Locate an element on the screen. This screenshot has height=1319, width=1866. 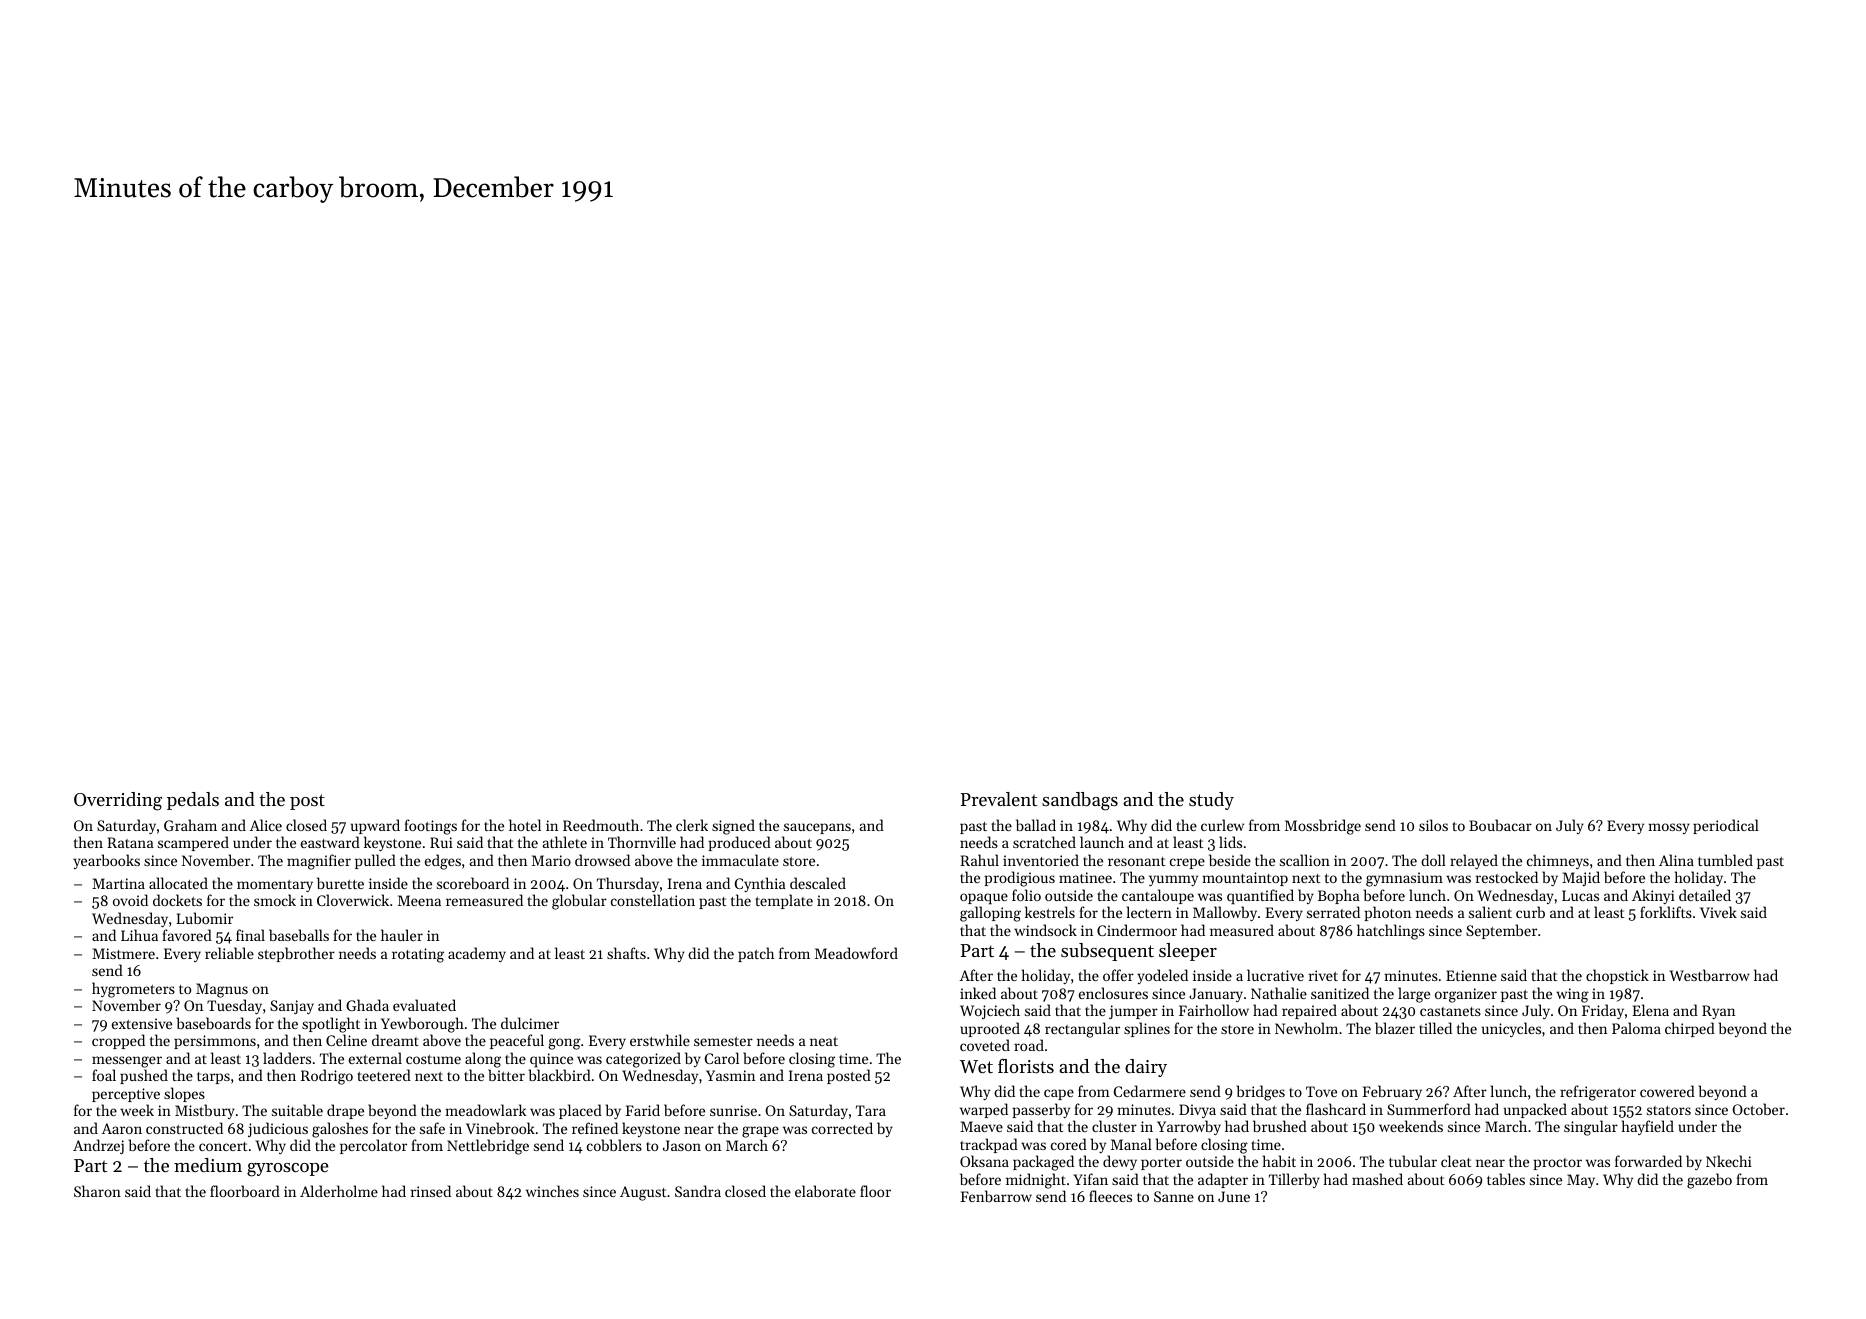
Overriding is located at coordinates (118, 801).
